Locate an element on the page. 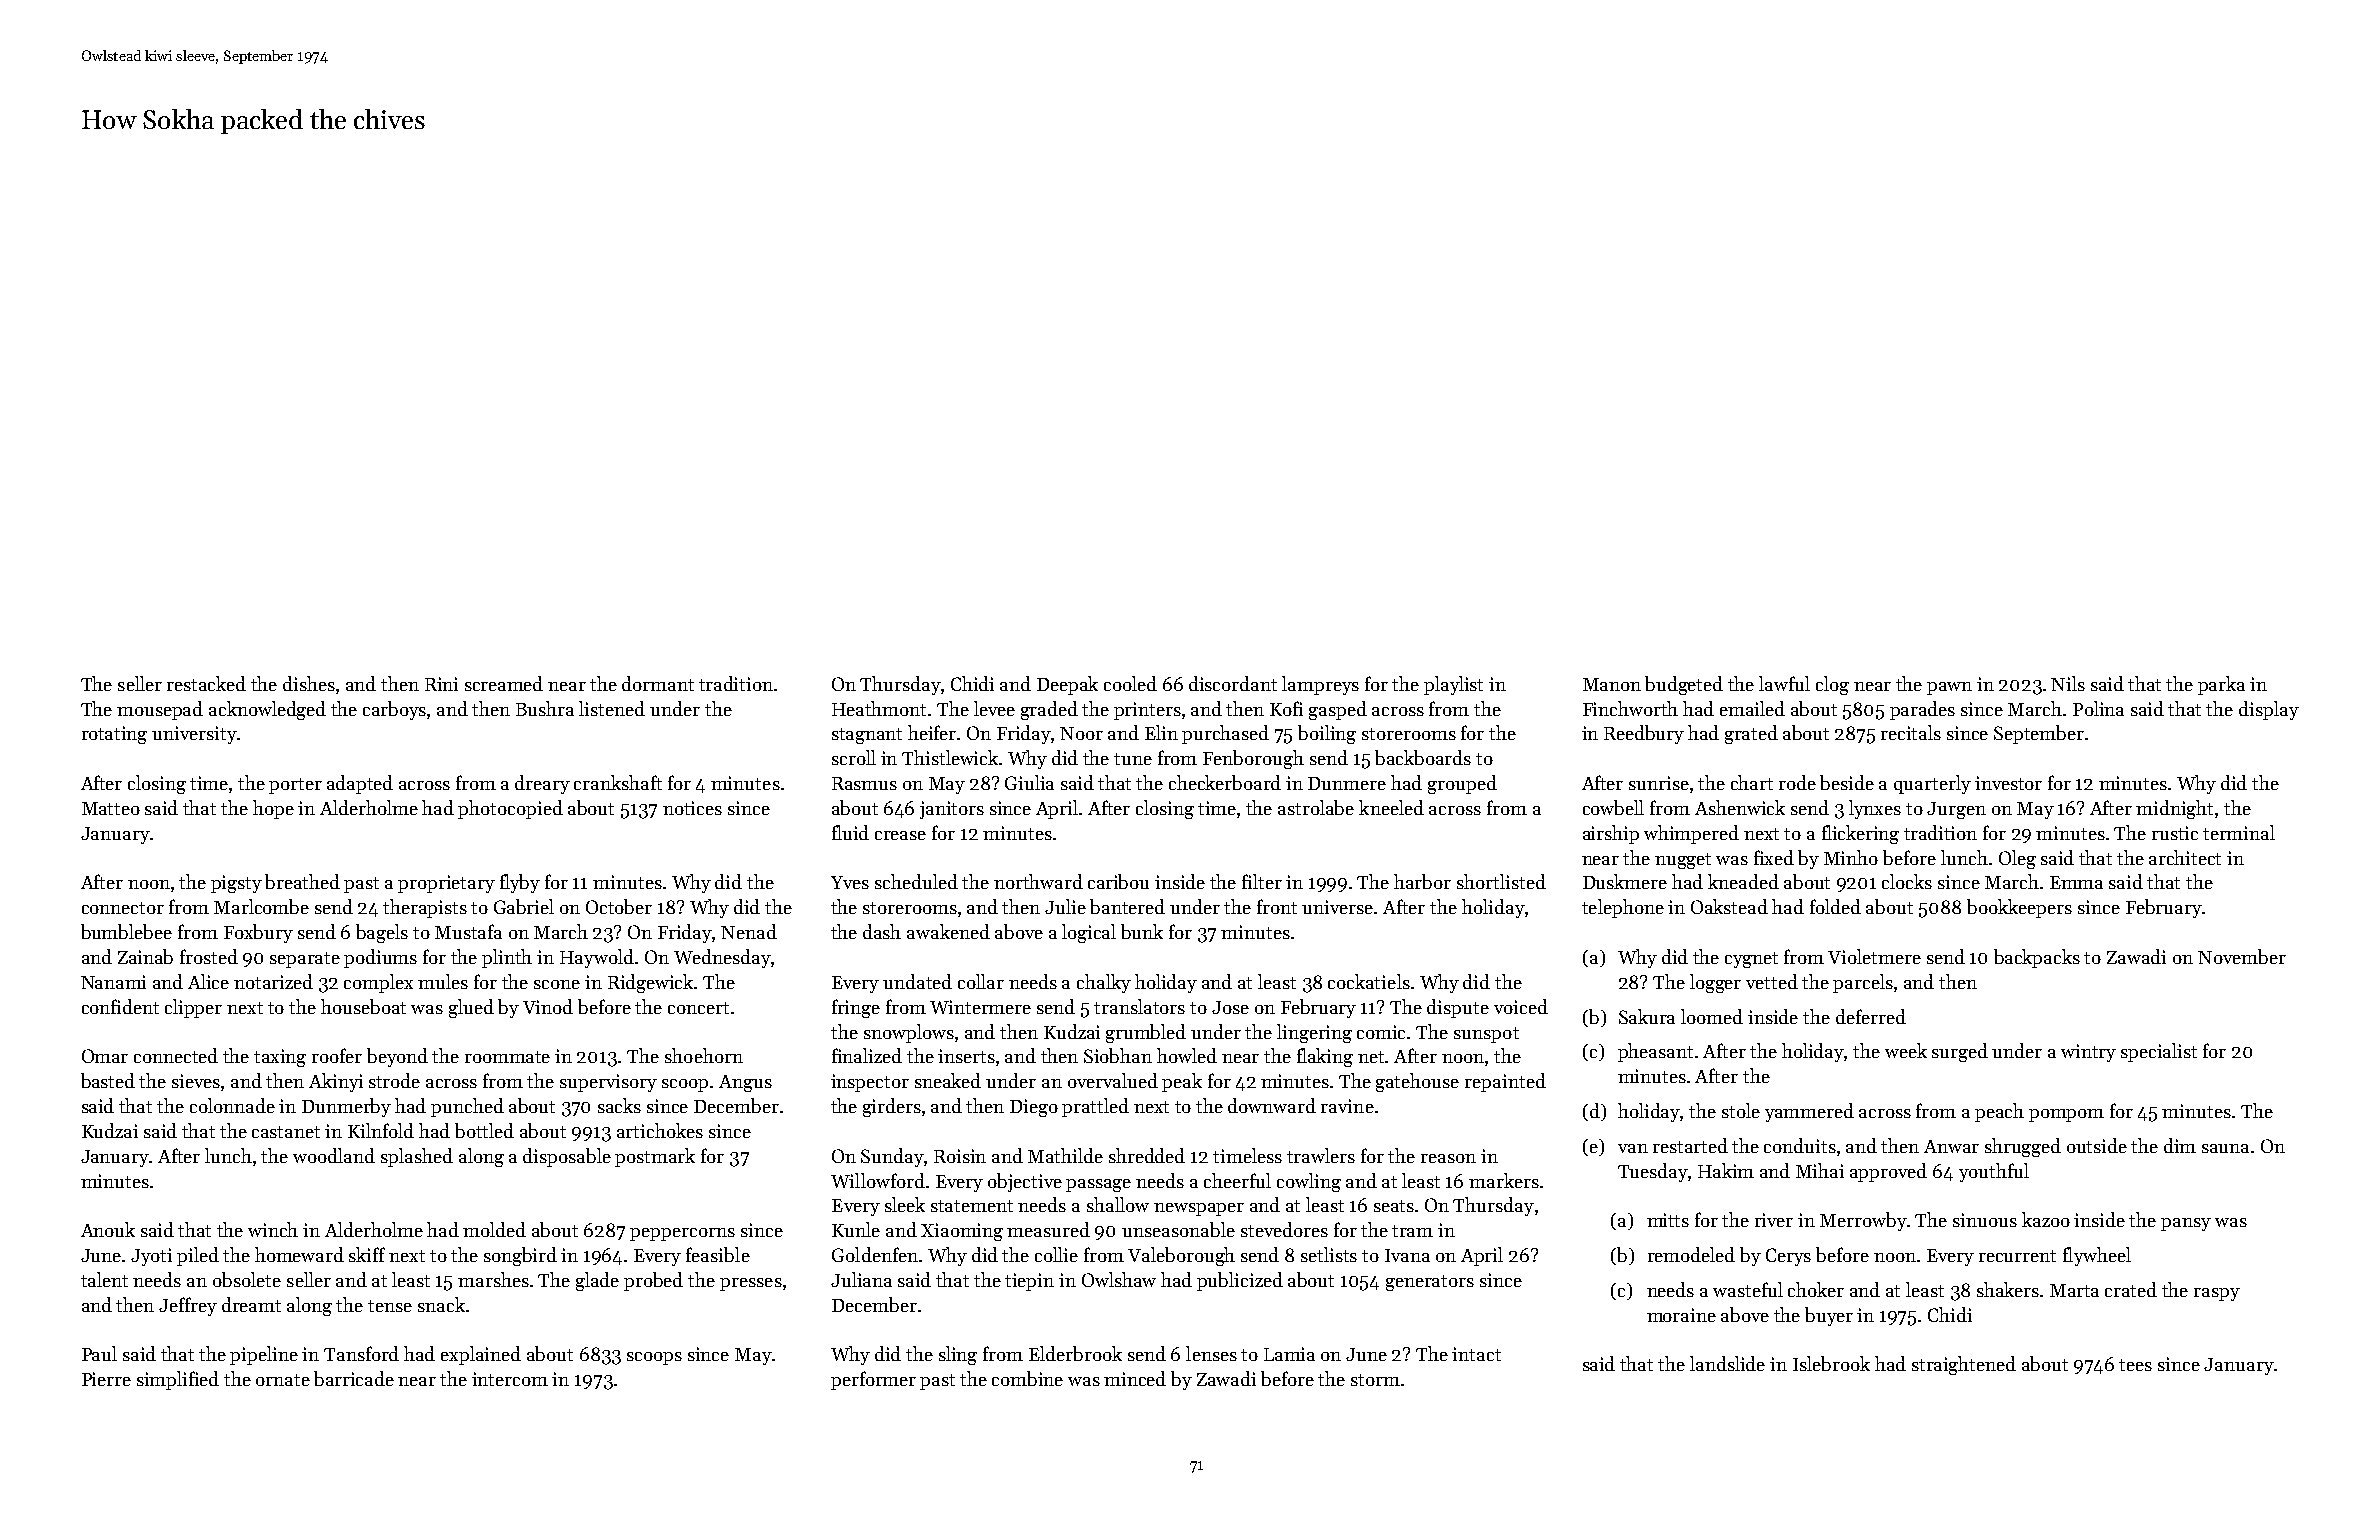  sacks is located at coordinates (619, 1105).
